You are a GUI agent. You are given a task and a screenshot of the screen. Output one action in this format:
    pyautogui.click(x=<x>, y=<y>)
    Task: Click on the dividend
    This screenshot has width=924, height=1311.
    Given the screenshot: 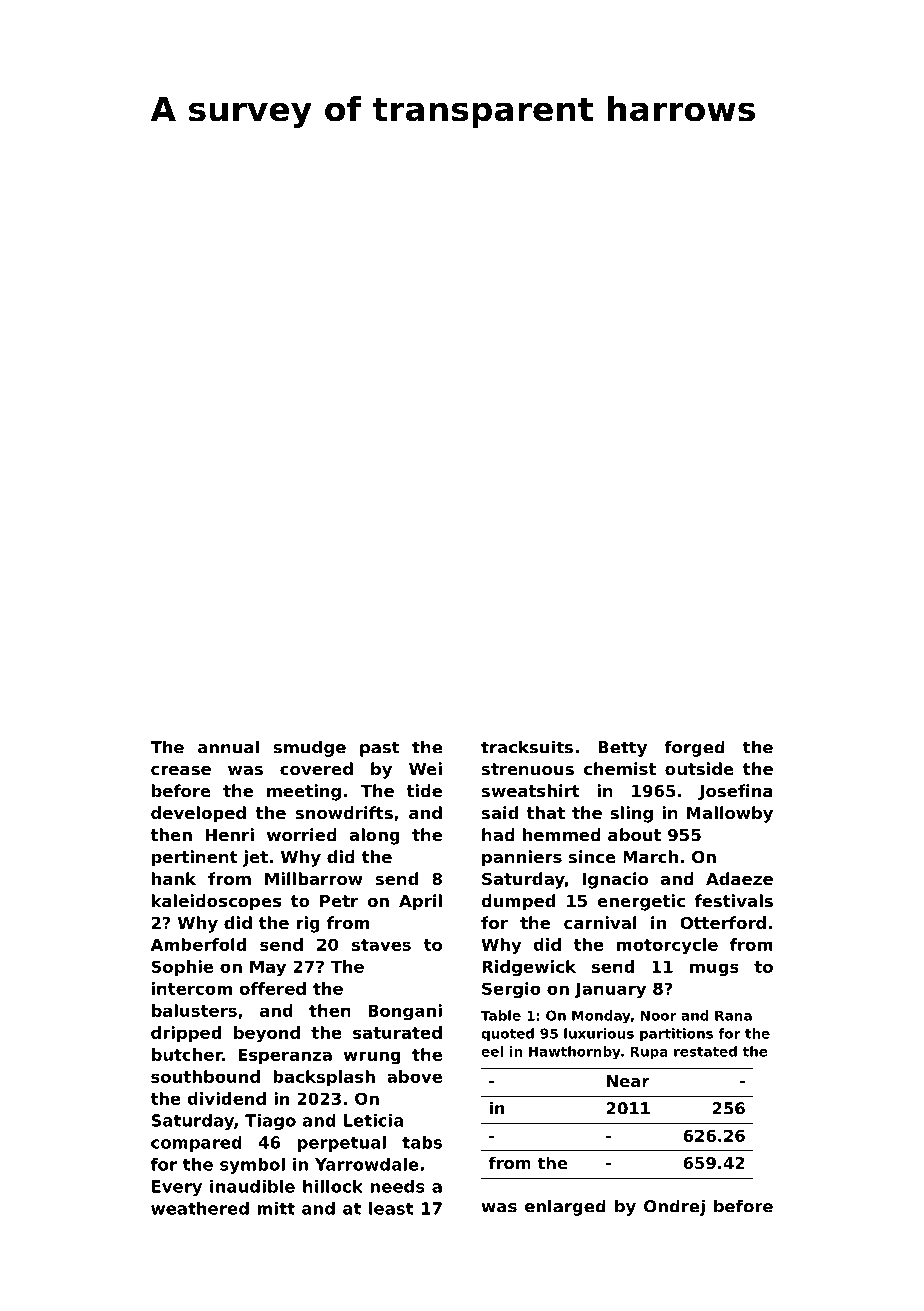 What is the action you would take?
    pyautogui.click(x=227, y=1098)
